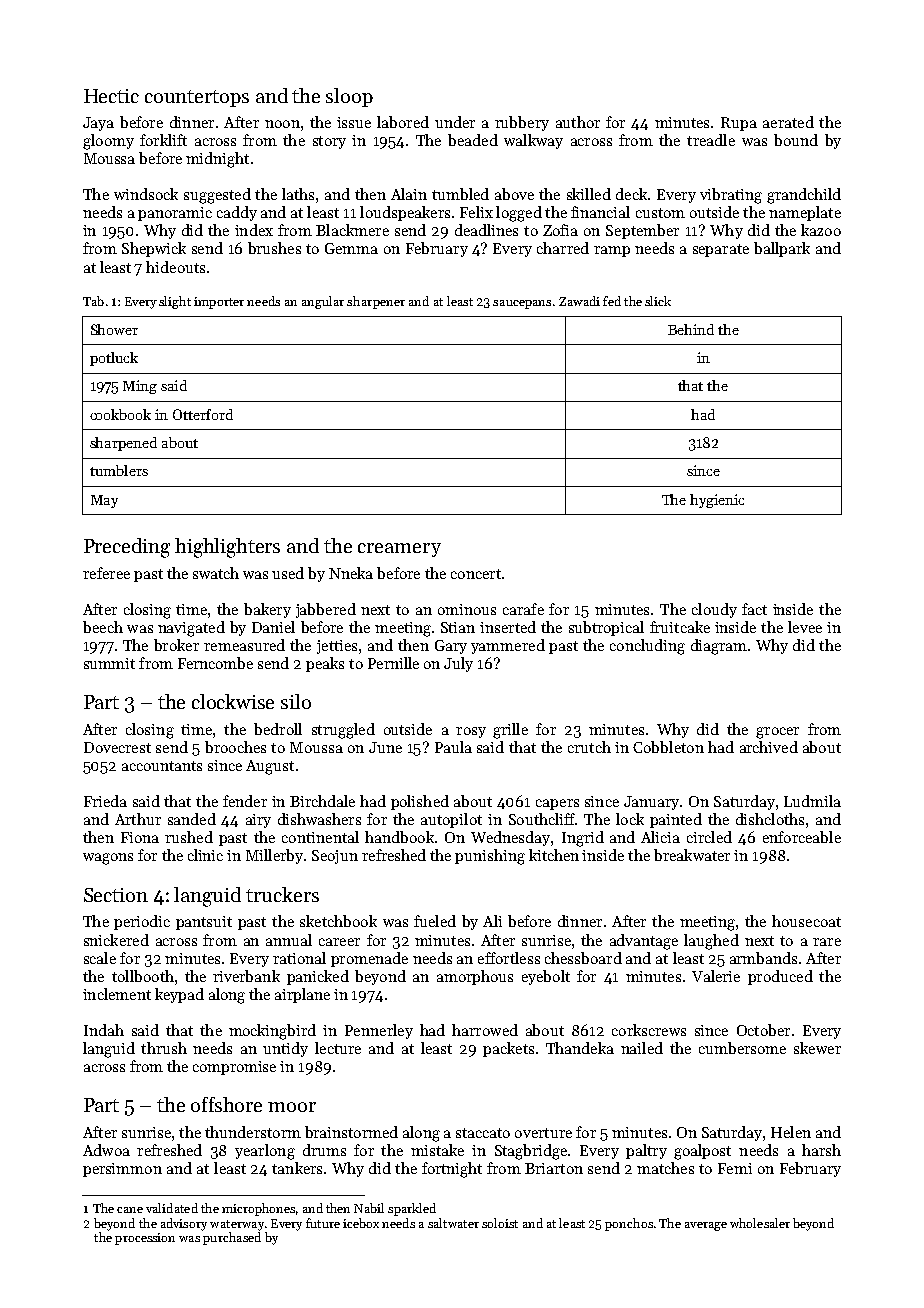  I want to click on panoramic, so click(175, 214).
